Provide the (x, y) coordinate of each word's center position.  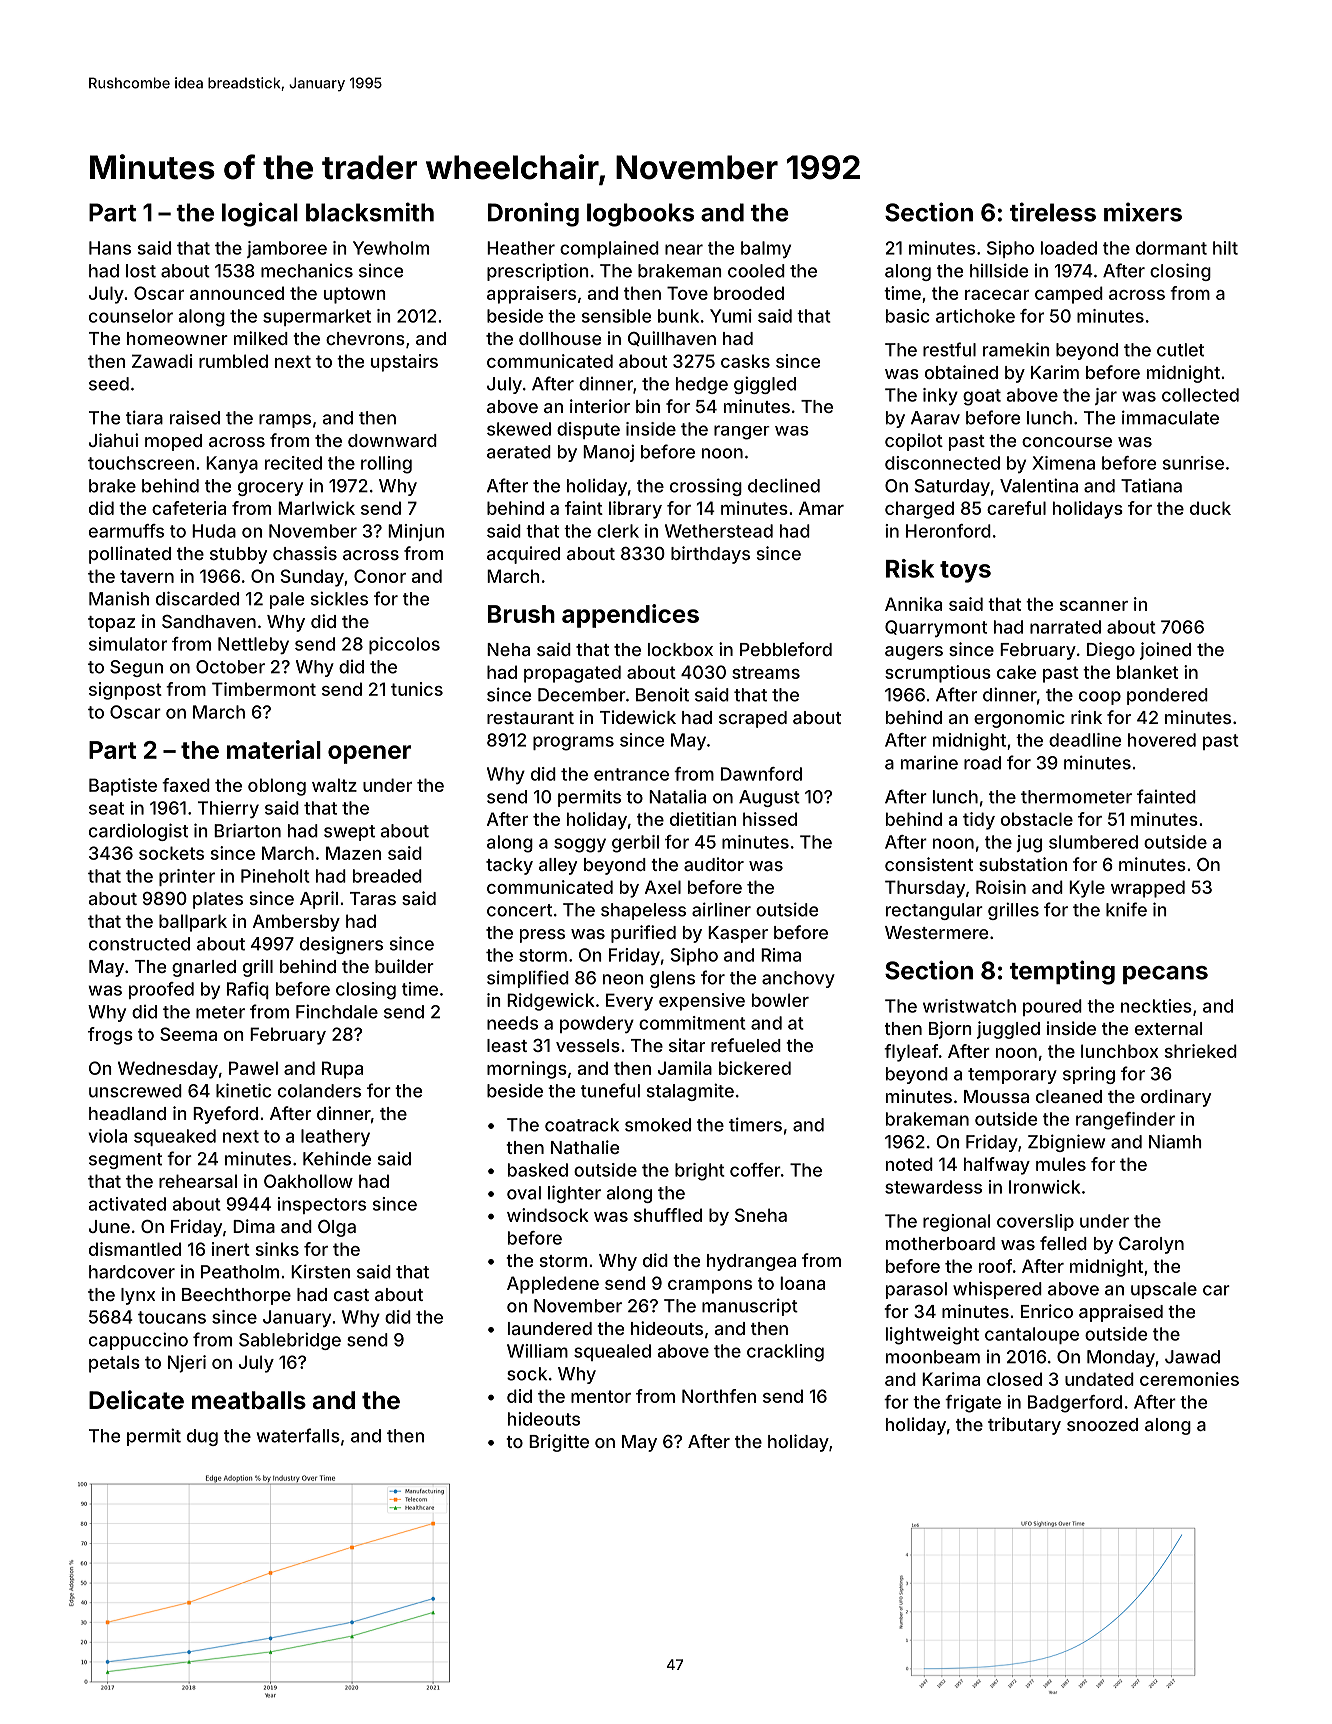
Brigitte (559, 1443)
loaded (1069, 248)
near (684, 249)
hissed (770, 819)
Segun (136, 668)
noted (909, 1164)
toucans (172, 1317)
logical (260, 214)
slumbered (1093, 842)
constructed (139, 944)
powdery (597, 1024)
